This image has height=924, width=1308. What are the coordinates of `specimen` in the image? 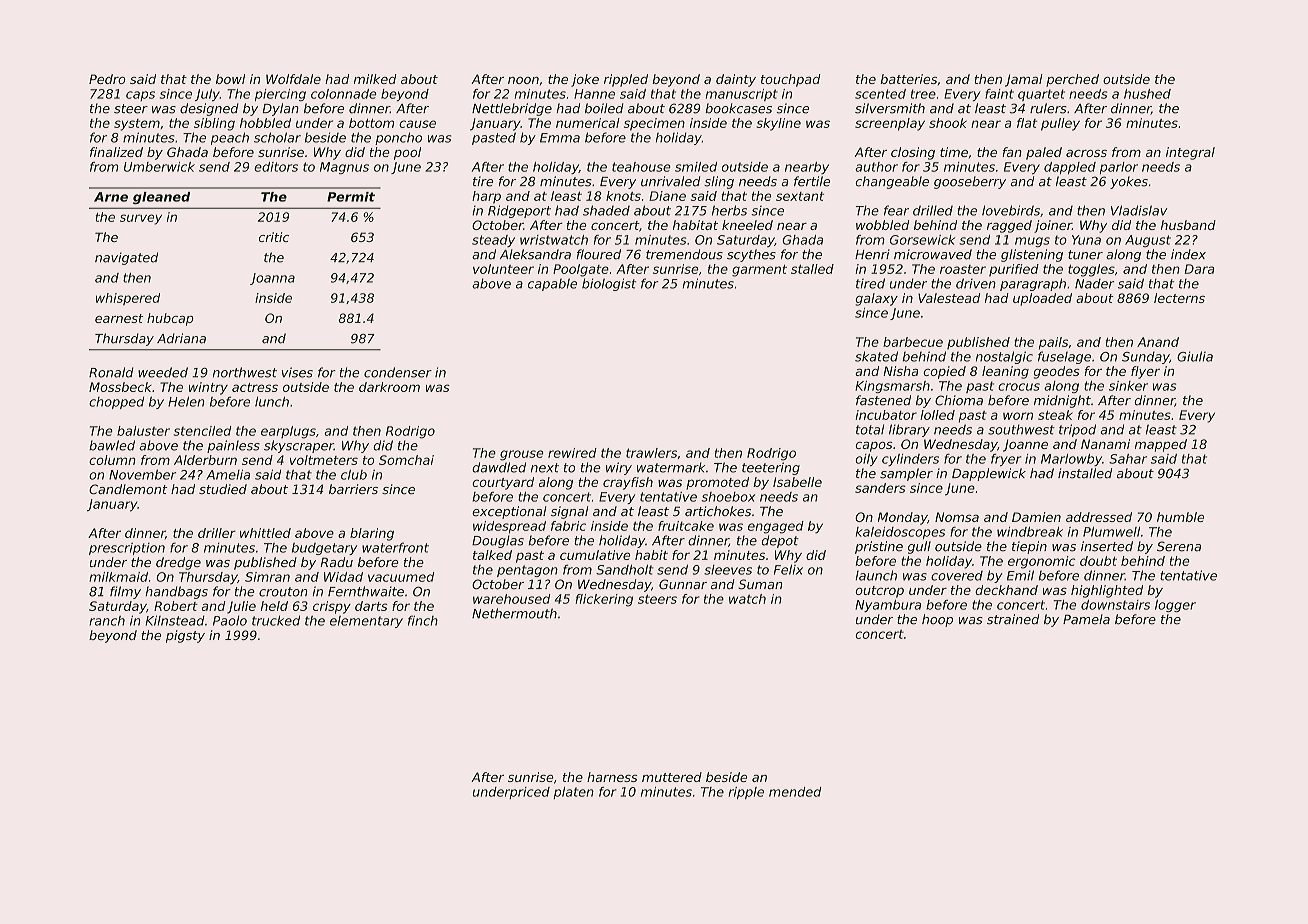 It's located at (654, 124).
